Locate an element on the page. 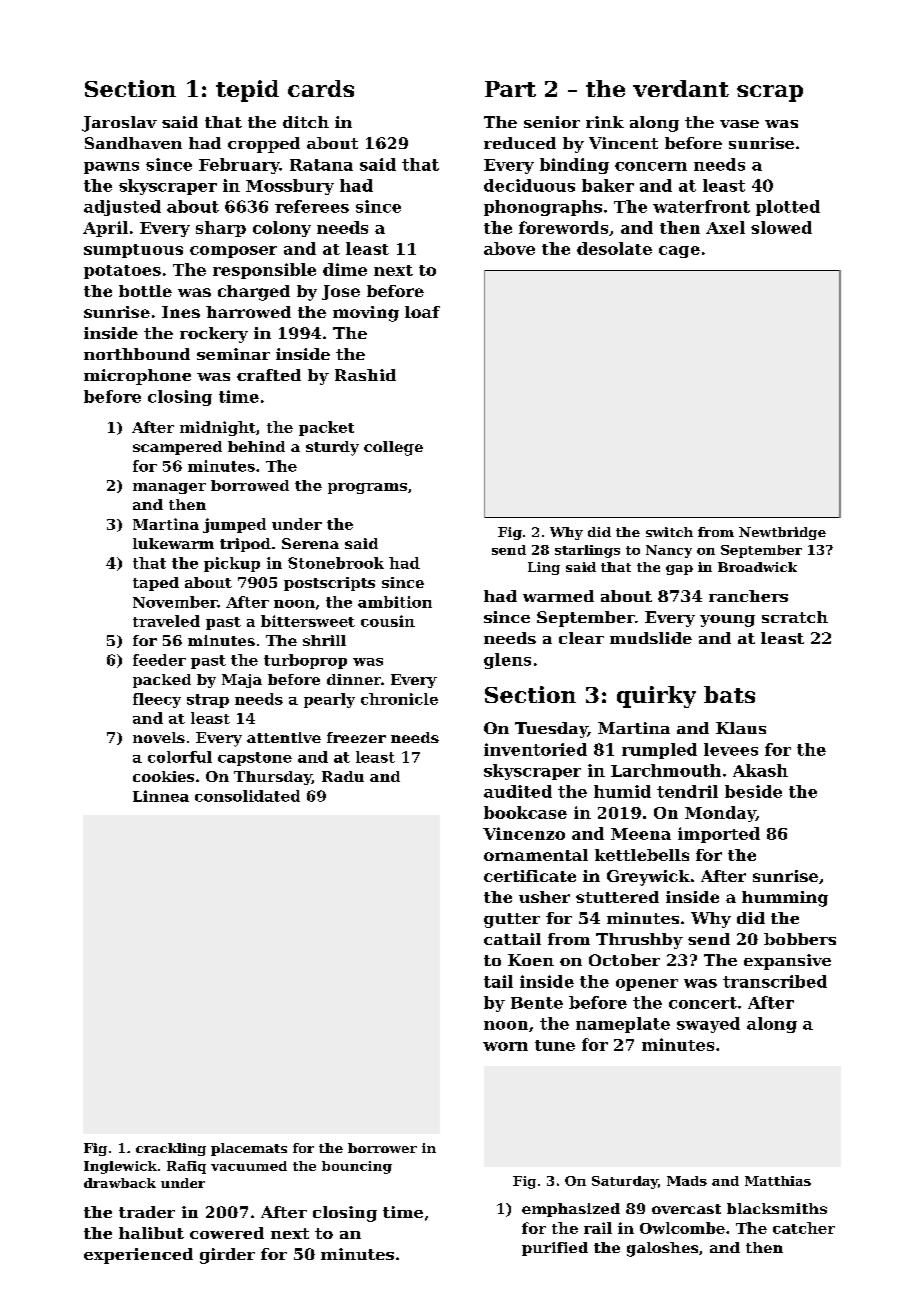  vacuumed is located at coordinates (249, 1166).
